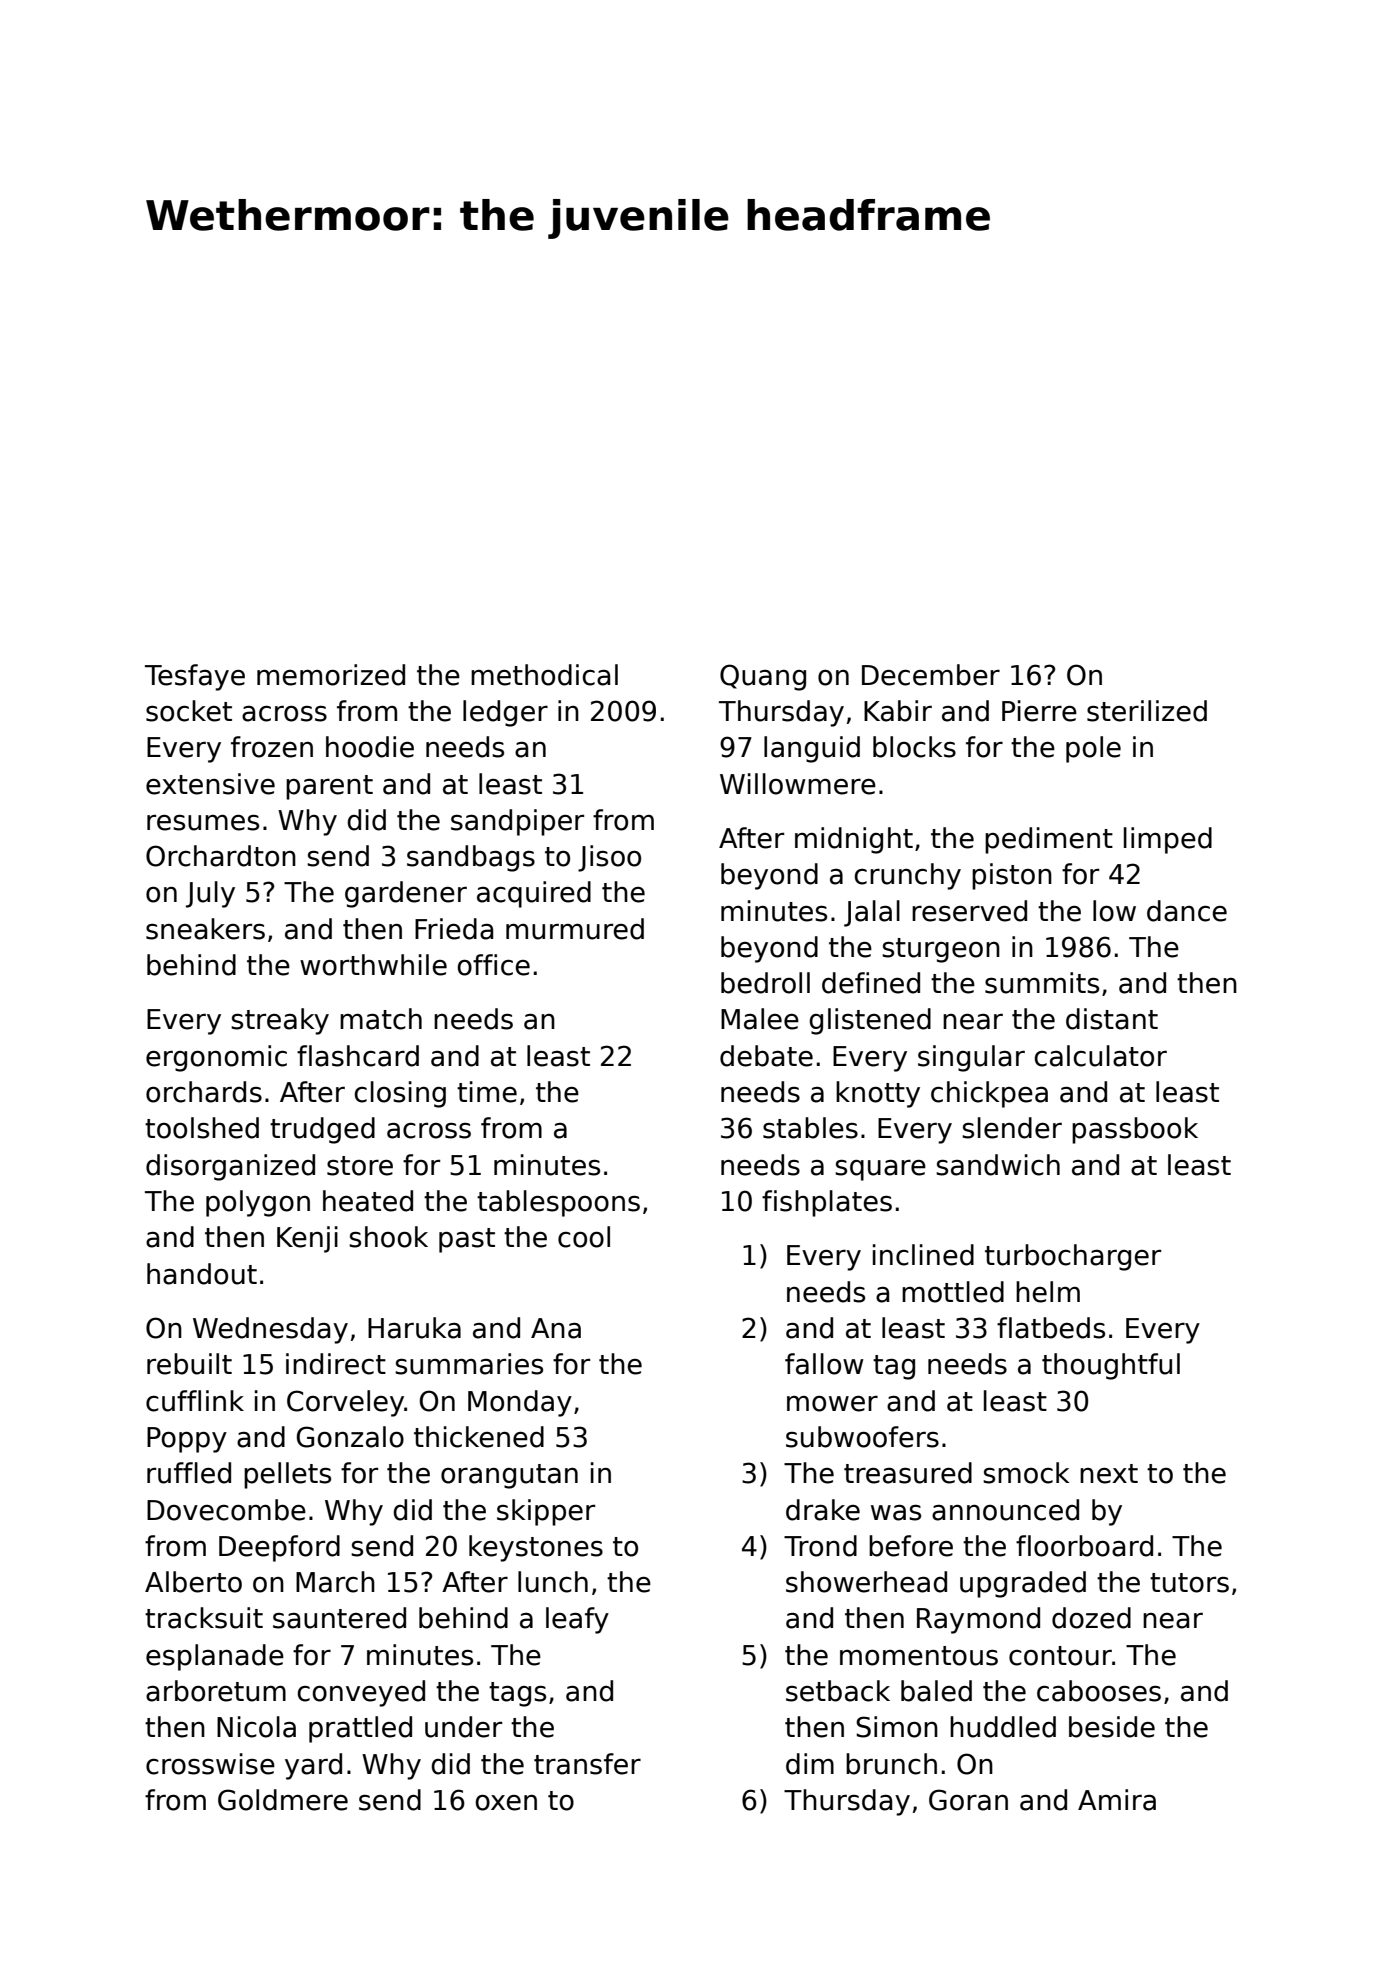 This screenshot has height=1969, width=1386. Describe the element at coordinates (862, 1437) in the screenshot. I see `subwoofers` at that location.
